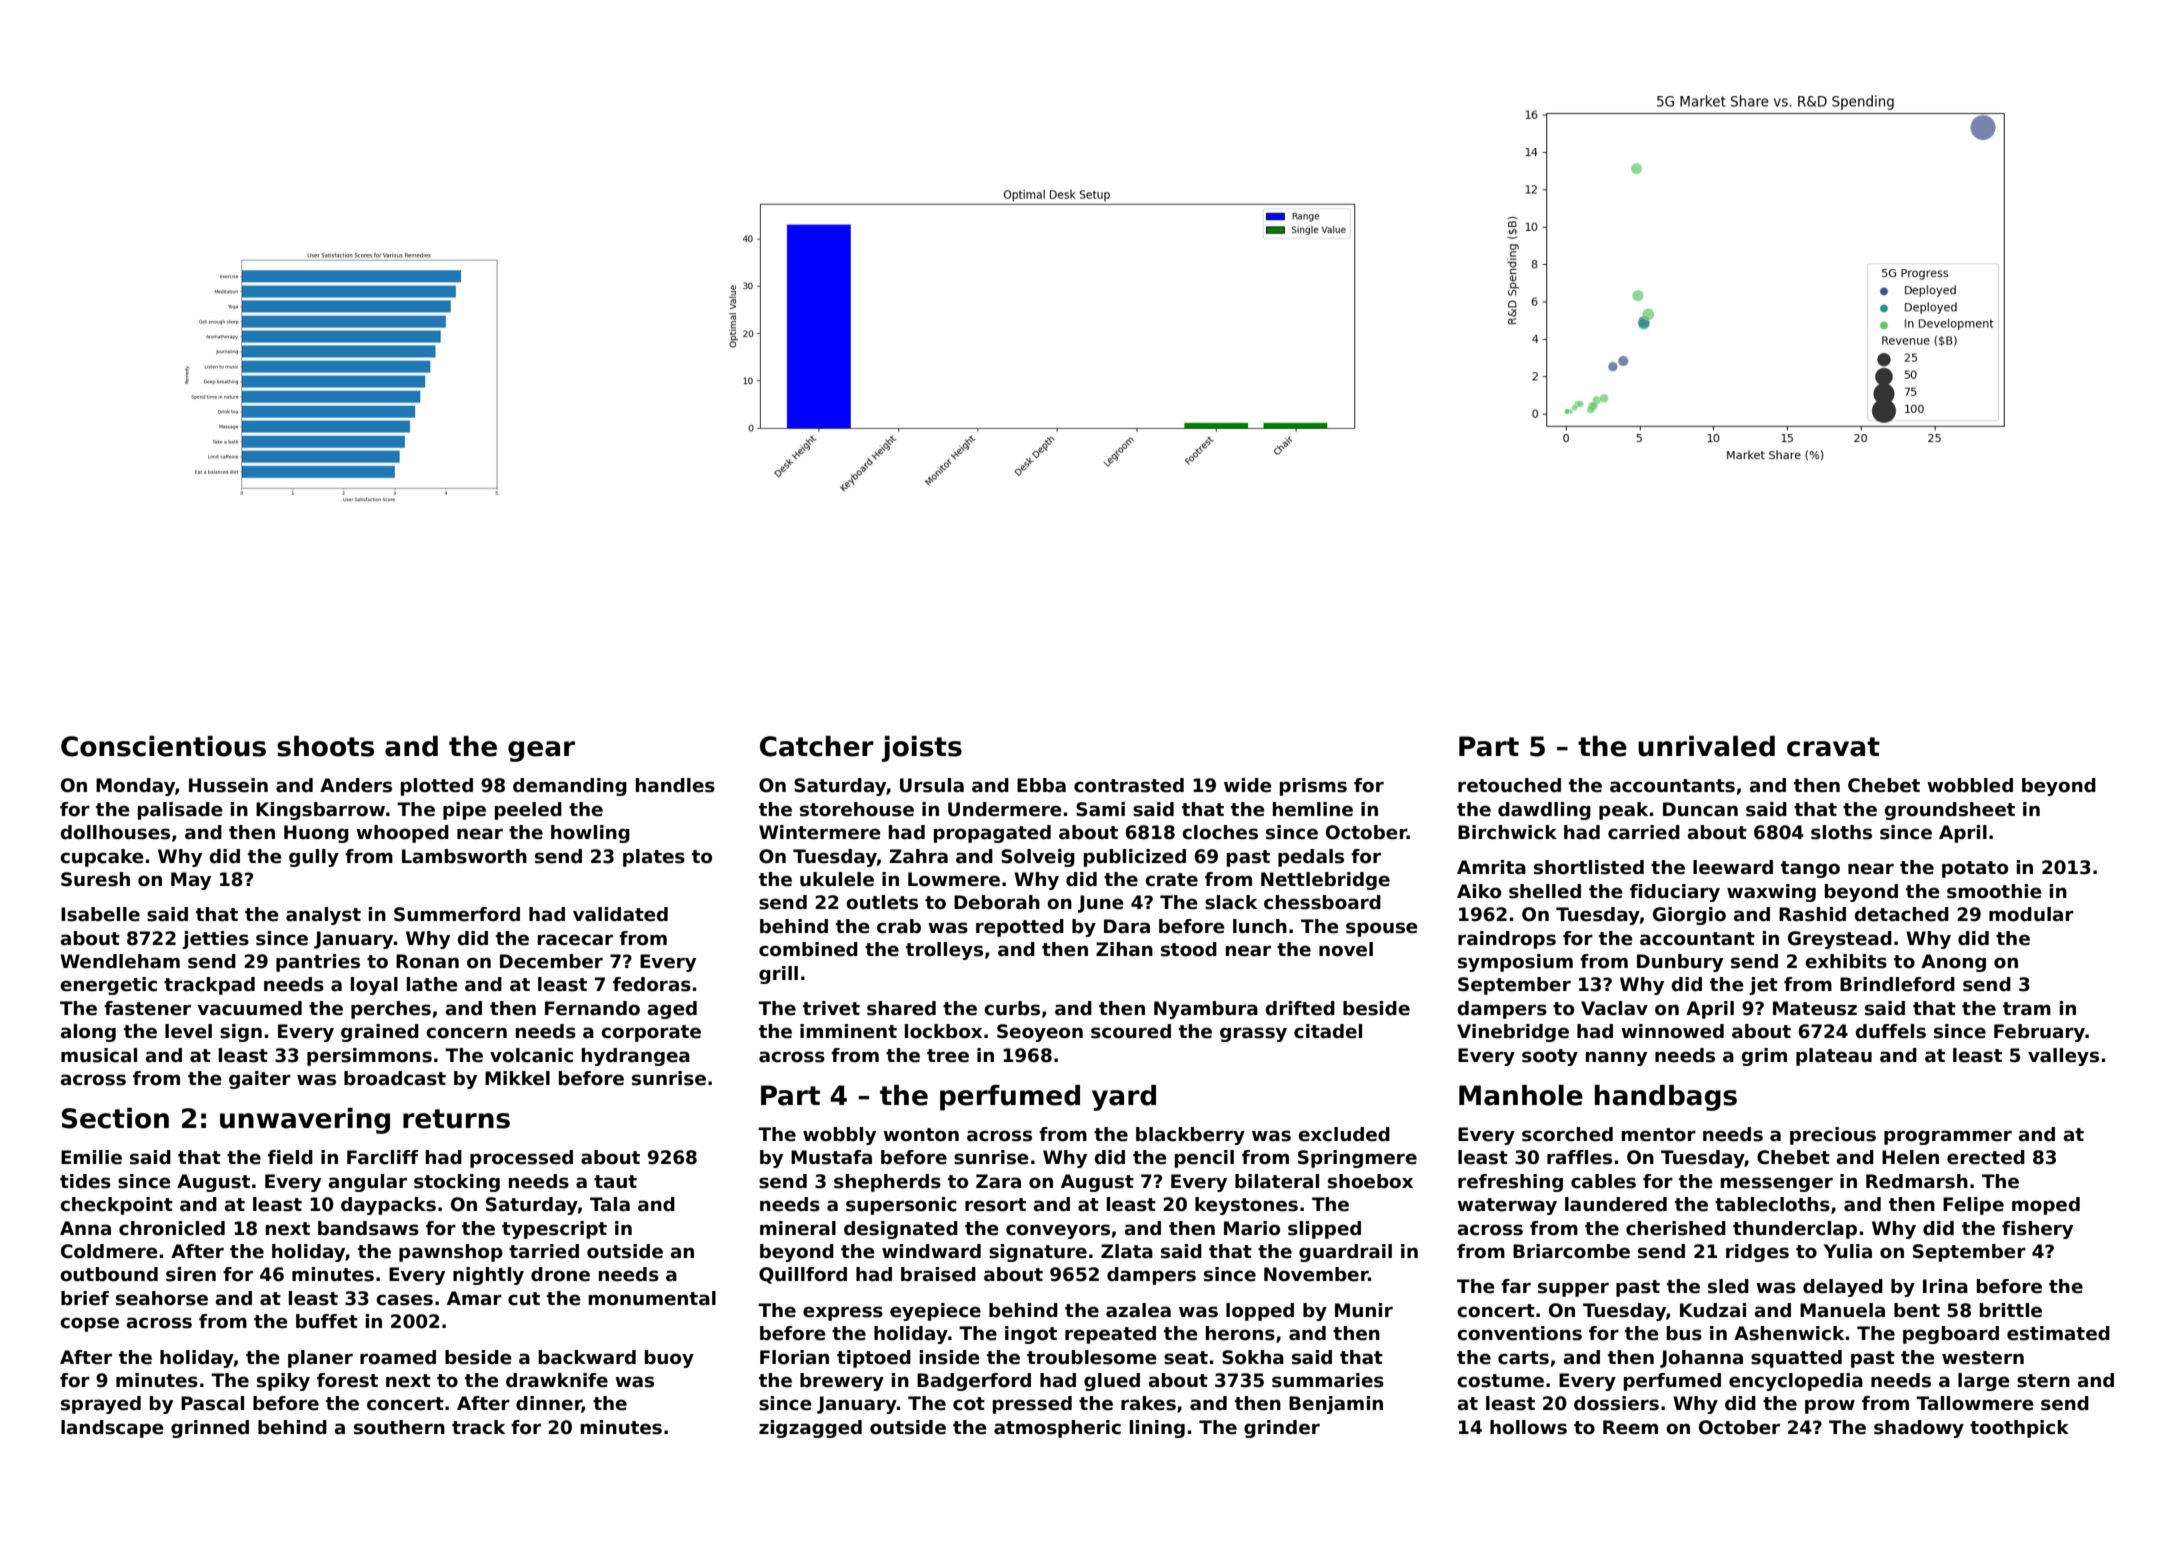 The width and height of the screenshot is (2180, 1542). What do you see at coordinates (521, 1159) in the screenshot?
I see `processed` at bounding box center [521, 1159].
